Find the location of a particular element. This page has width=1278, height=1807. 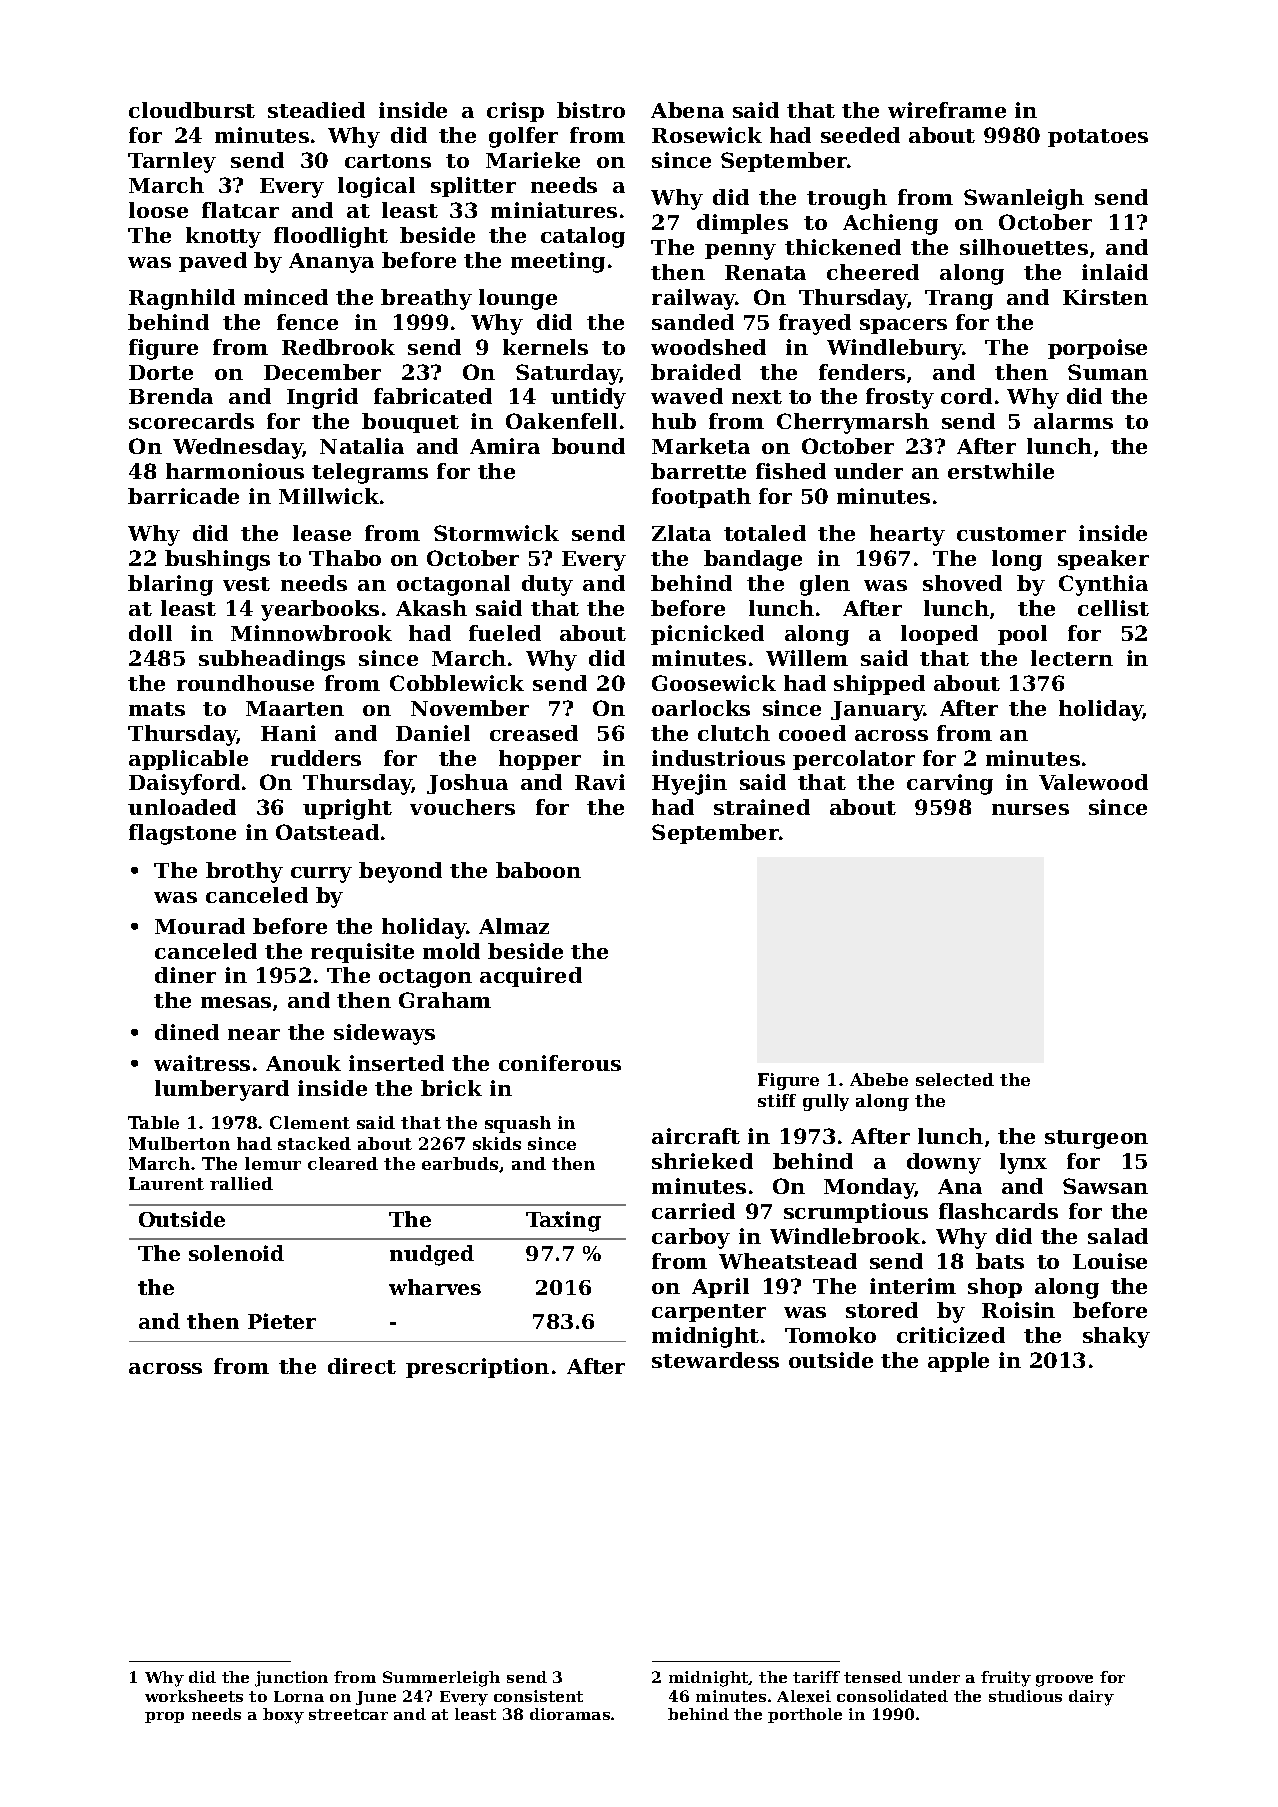

junction is located at coordinates (291, 1679).
